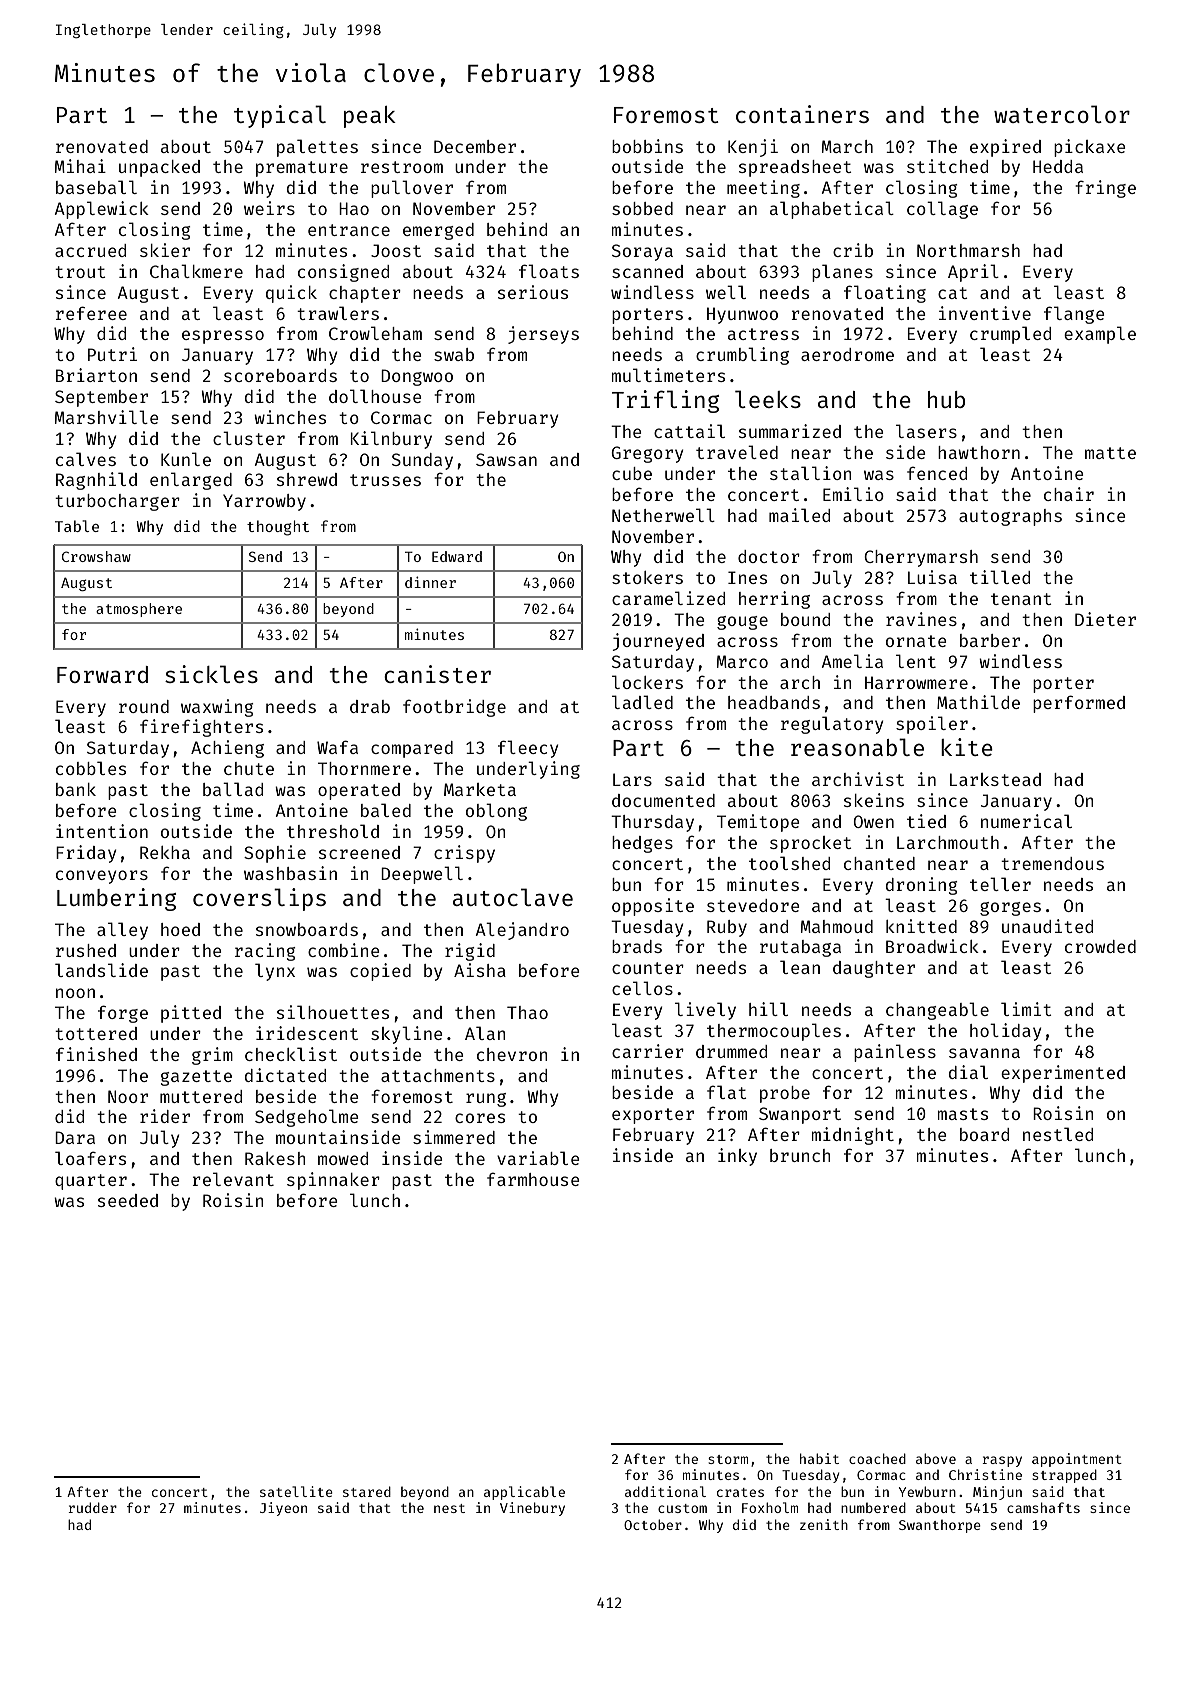  Describe the element at coordinates (86, 459) in the screenshot. I see `calves` at that location.
